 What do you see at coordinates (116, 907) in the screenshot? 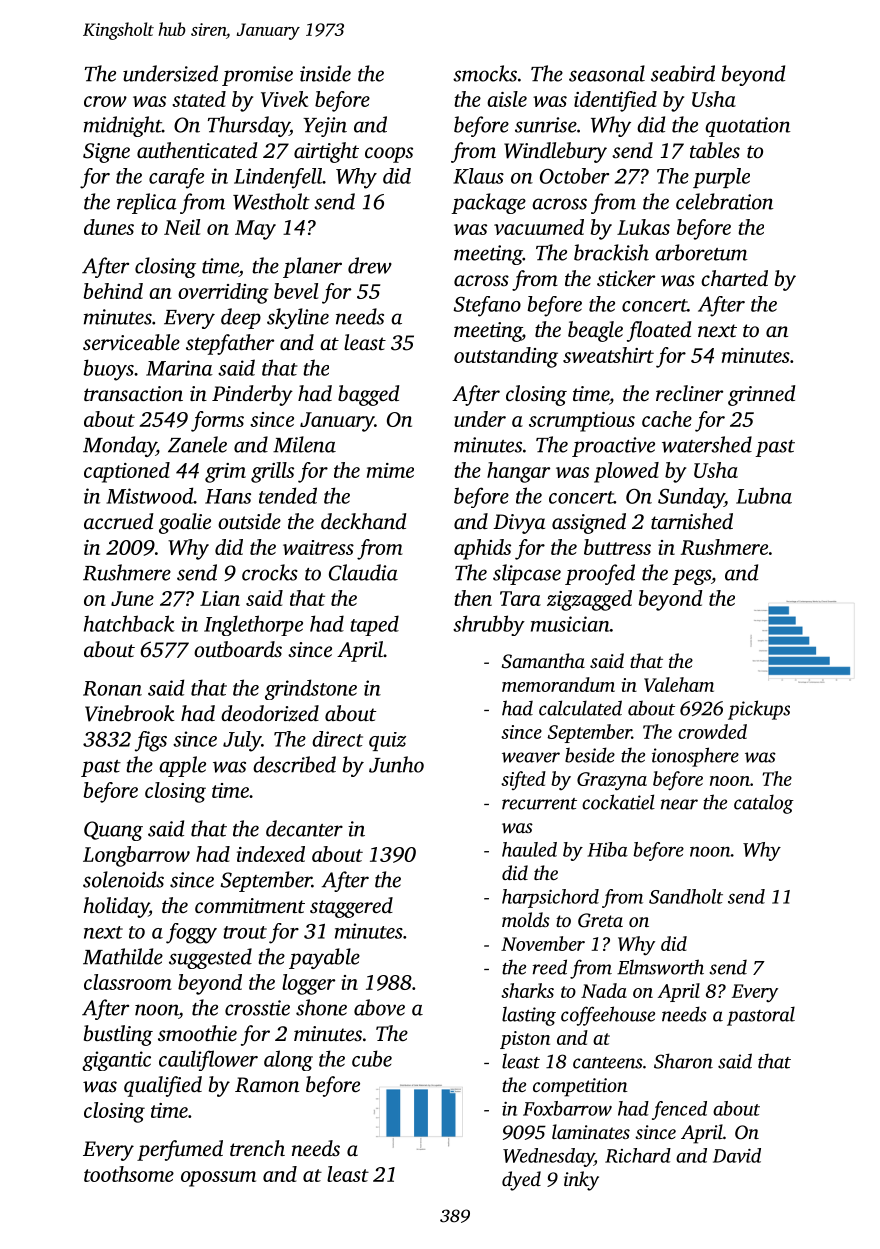
I see `holiday` at bounding box center [116, 907].
